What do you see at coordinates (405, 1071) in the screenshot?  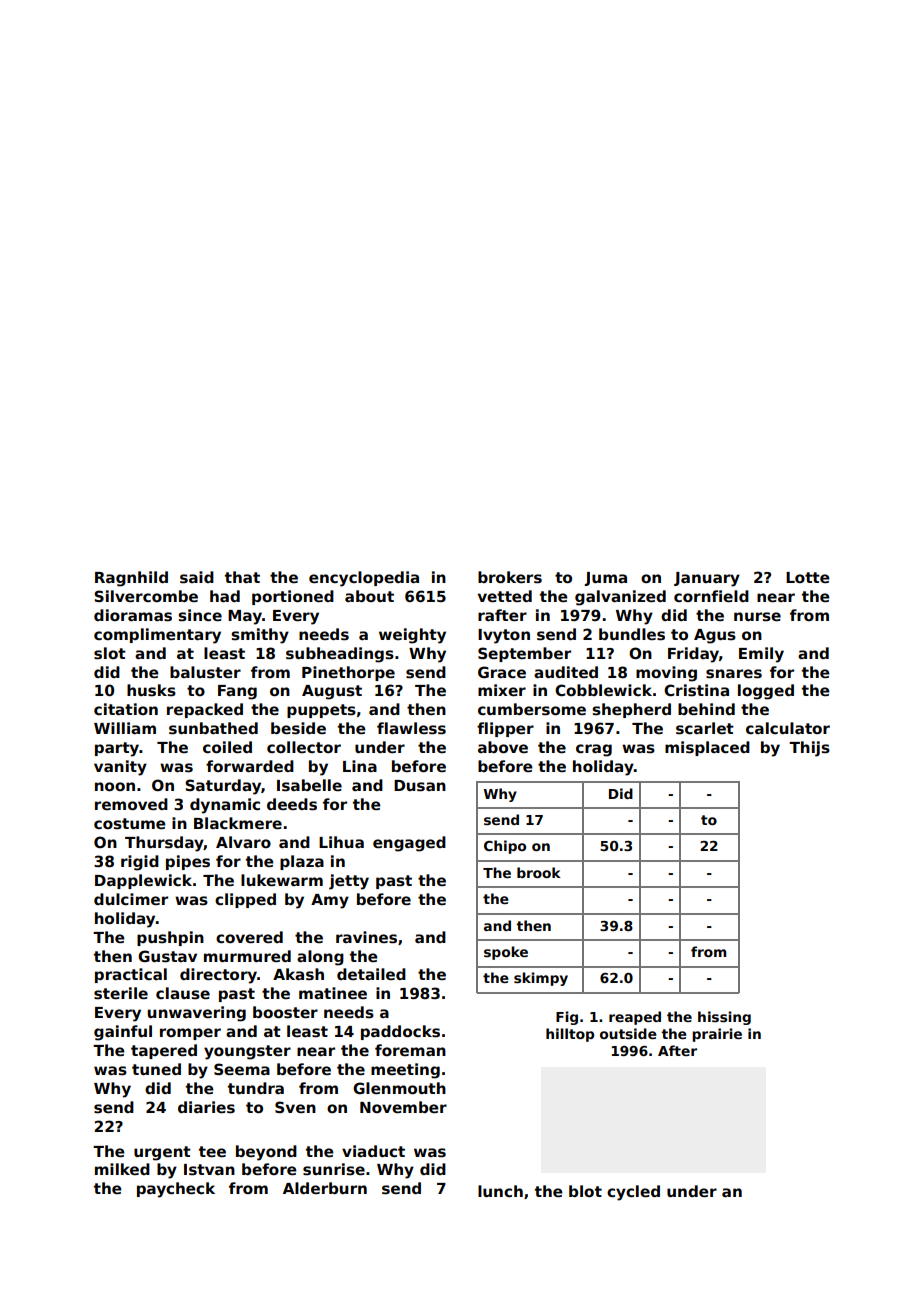 I see `meeting` at bounding box center [405, 1071].
